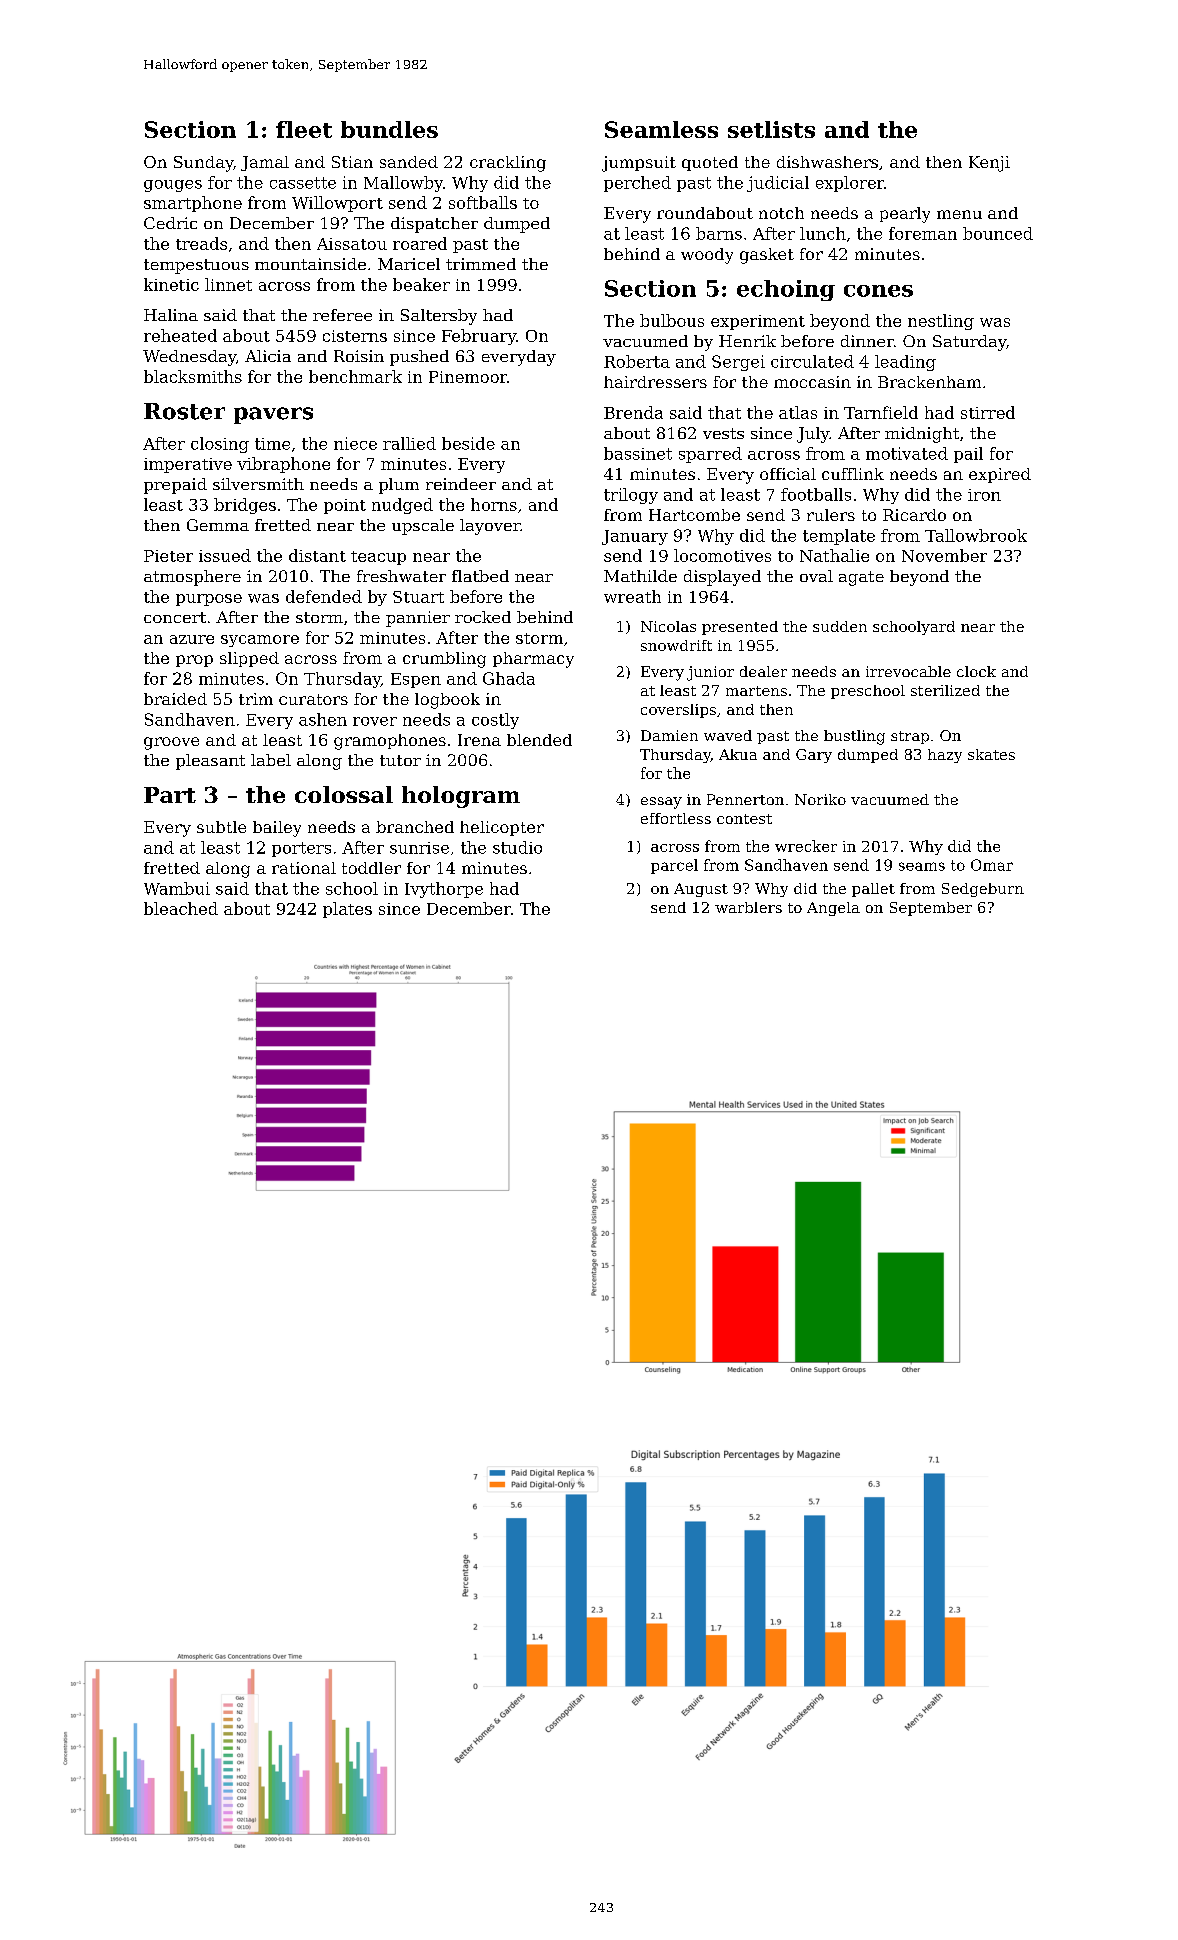 Image resolution: width=1178 pixels, height=1940 pixels. I want to click on quoted, so click(710, 163).
